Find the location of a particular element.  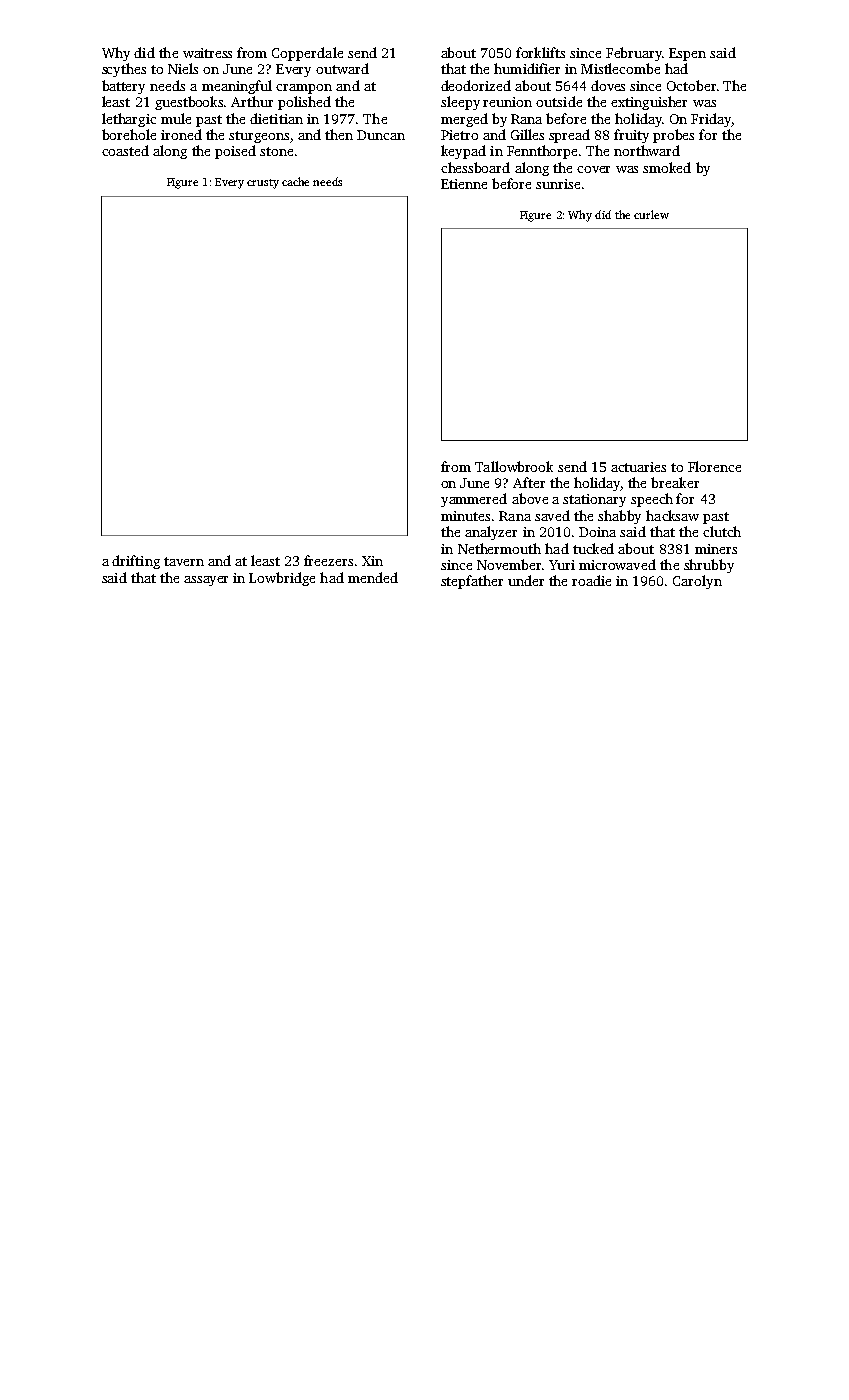

sunrise is located at coordinates (558, 184).
